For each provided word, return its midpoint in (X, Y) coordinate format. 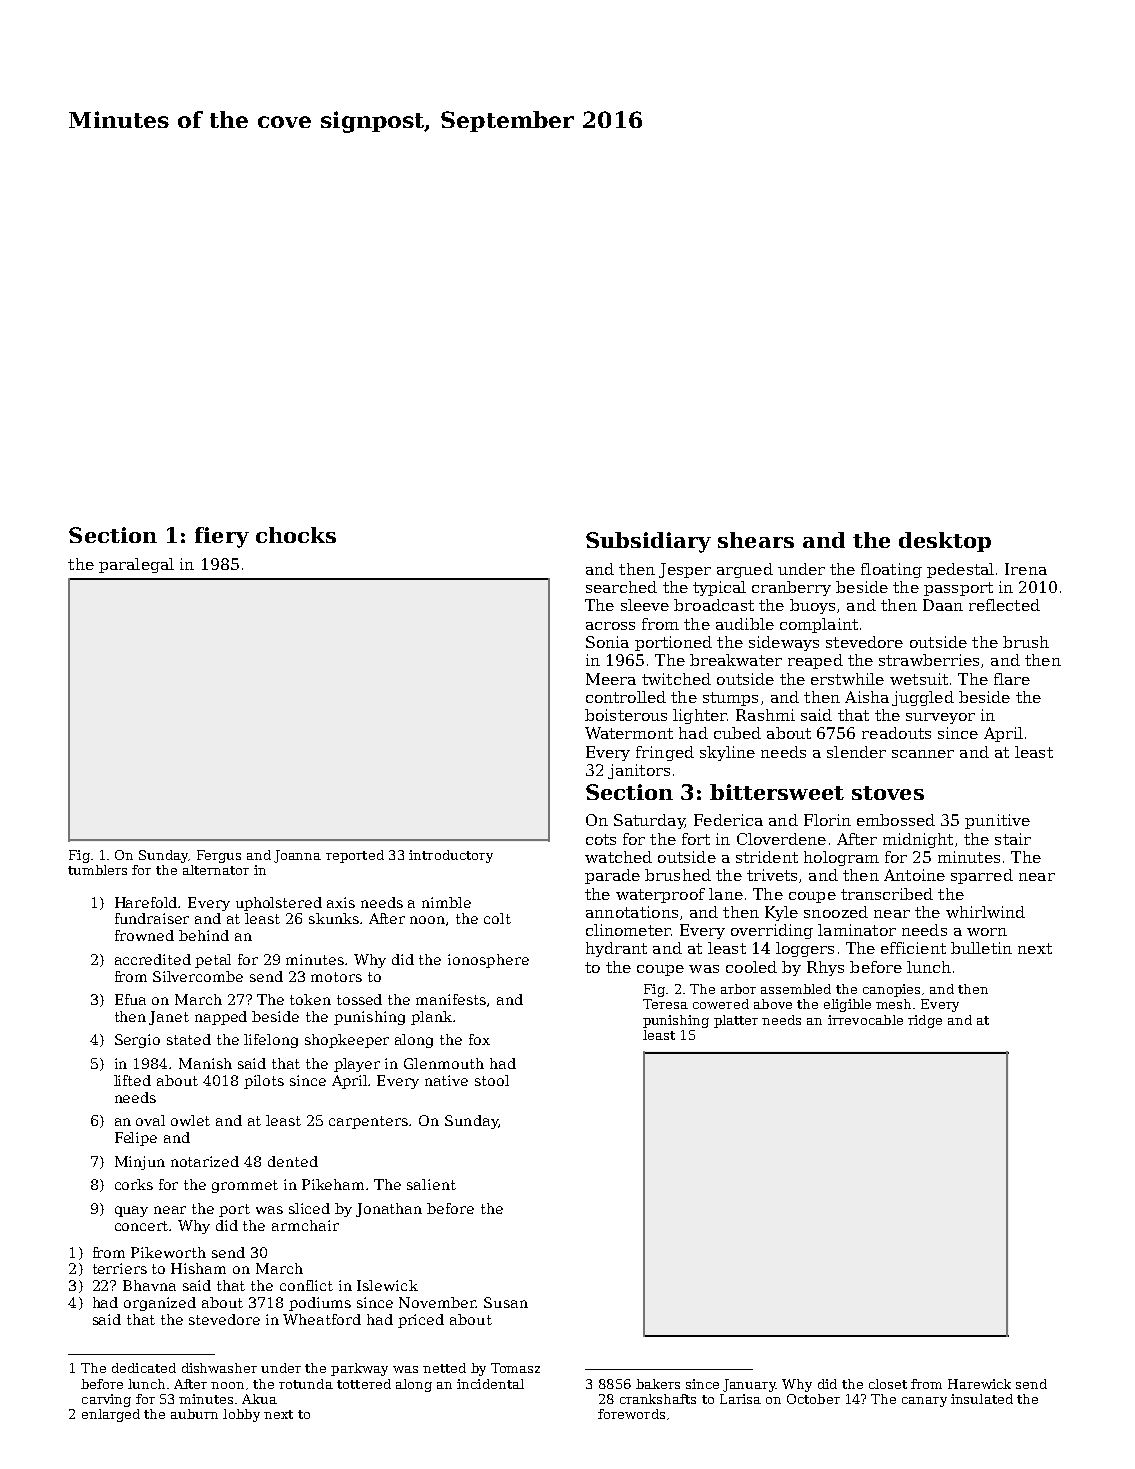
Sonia (607, 642)
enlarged (111, 1415)
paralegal (136, 565)
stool (492, 1080)
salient (431, 1184)
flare (1012, 679)
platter (736, 1021)
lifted (132, 1080)
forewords (631, 1414)
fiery (222, 537)
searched (621, 587)
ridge (925, 1021)
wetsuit (919, 679)
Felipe (136, 1139)
